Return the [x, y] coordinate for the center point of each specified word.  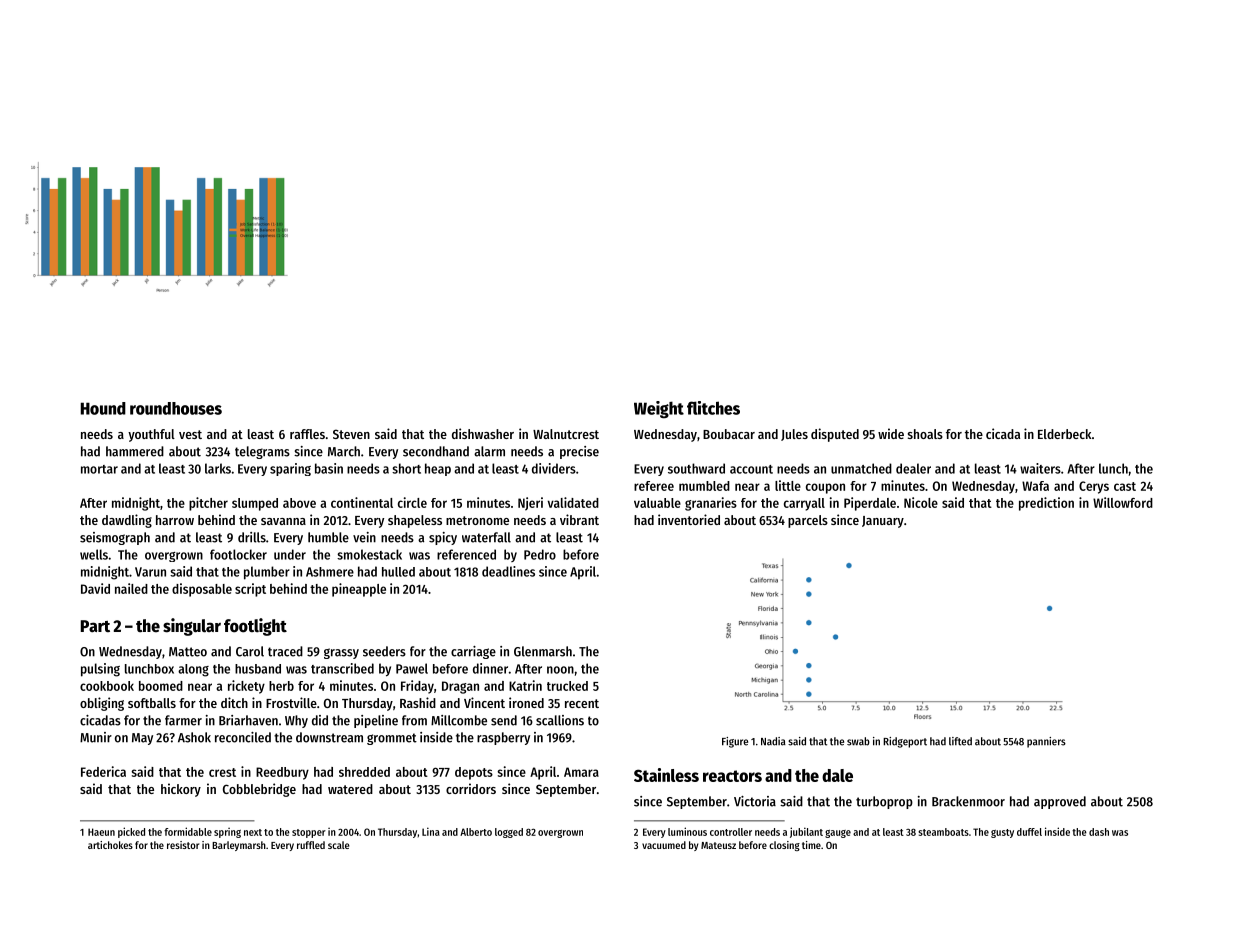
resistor [183, 845]
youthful [151, 435]
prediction [1046, 504]
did [320, 720]
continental [362, 502]
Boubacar [729, 434]
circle [412, 502]
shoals [925, 434]
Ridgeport [905, 742]
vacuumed [664, 845]
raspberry [503, 738]
